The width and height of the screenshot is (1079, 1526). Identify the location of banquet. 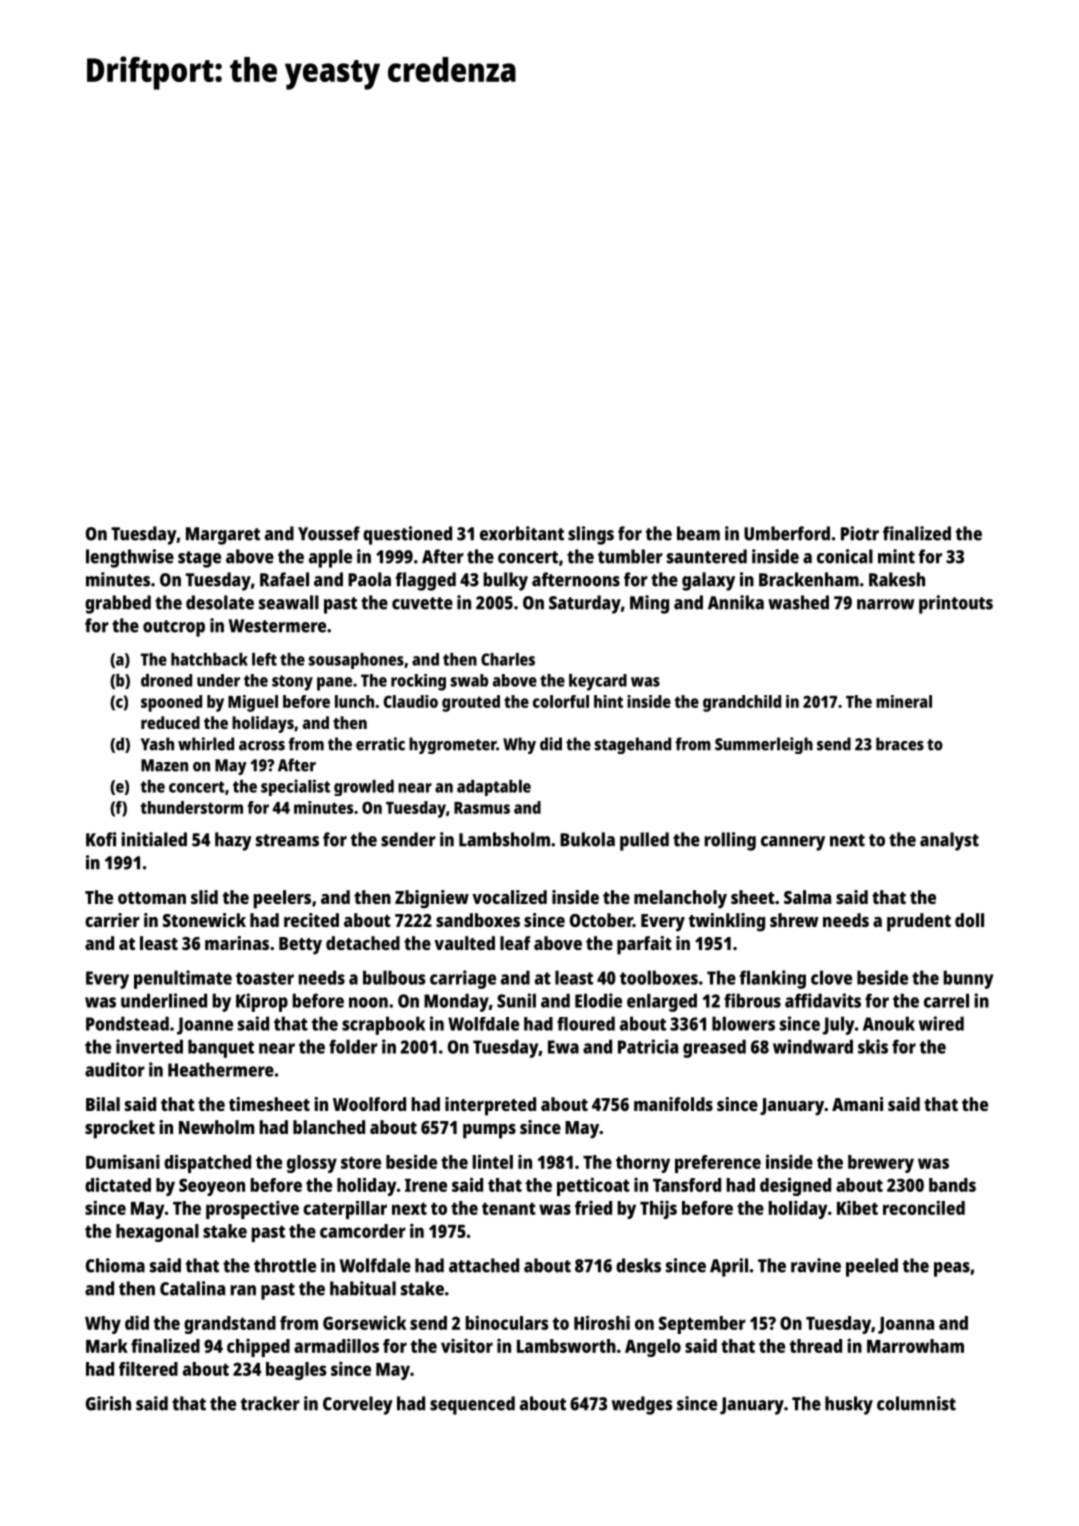
(221, 1048).
